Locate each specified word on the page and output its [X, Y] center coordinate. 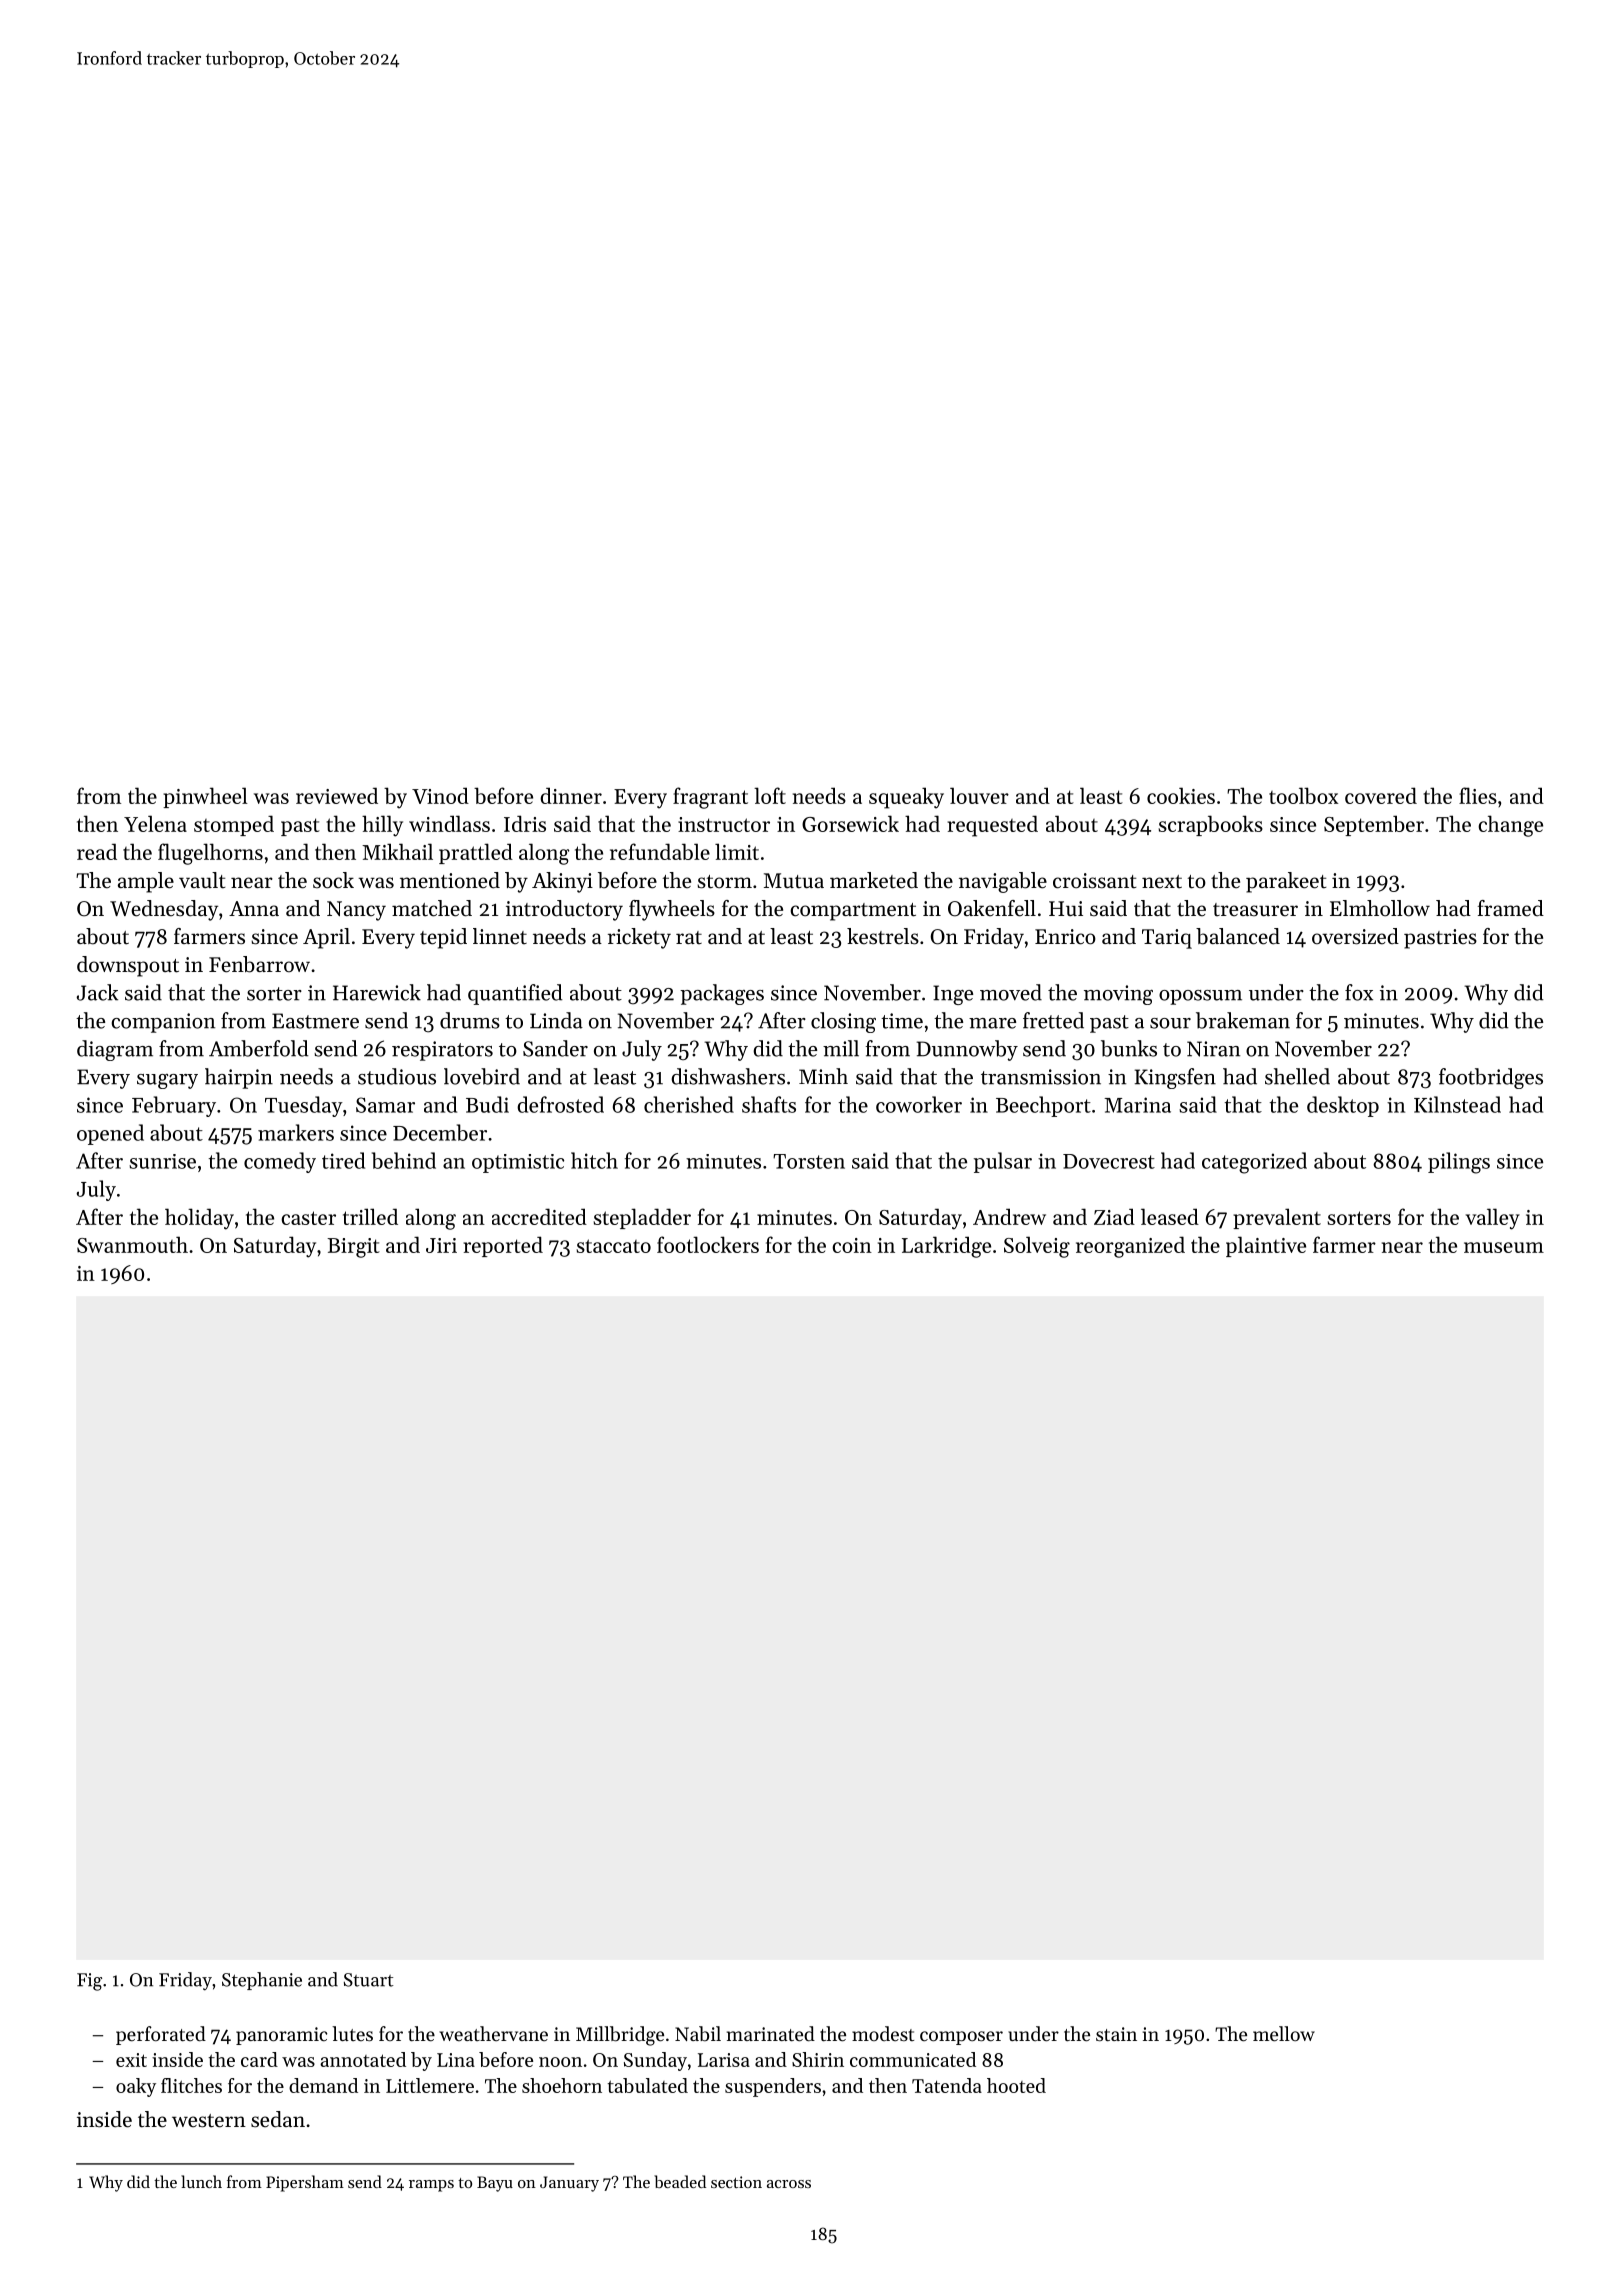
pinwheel [205, 797]
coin [852, 1245]
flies [1478, 795]
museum [1504, 1247]
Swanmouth [132, 1244]
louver [979, 795]
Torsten [809, 1161]
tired [343, 1160]
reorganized [1130, 1247]
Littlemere [430, 2085]
